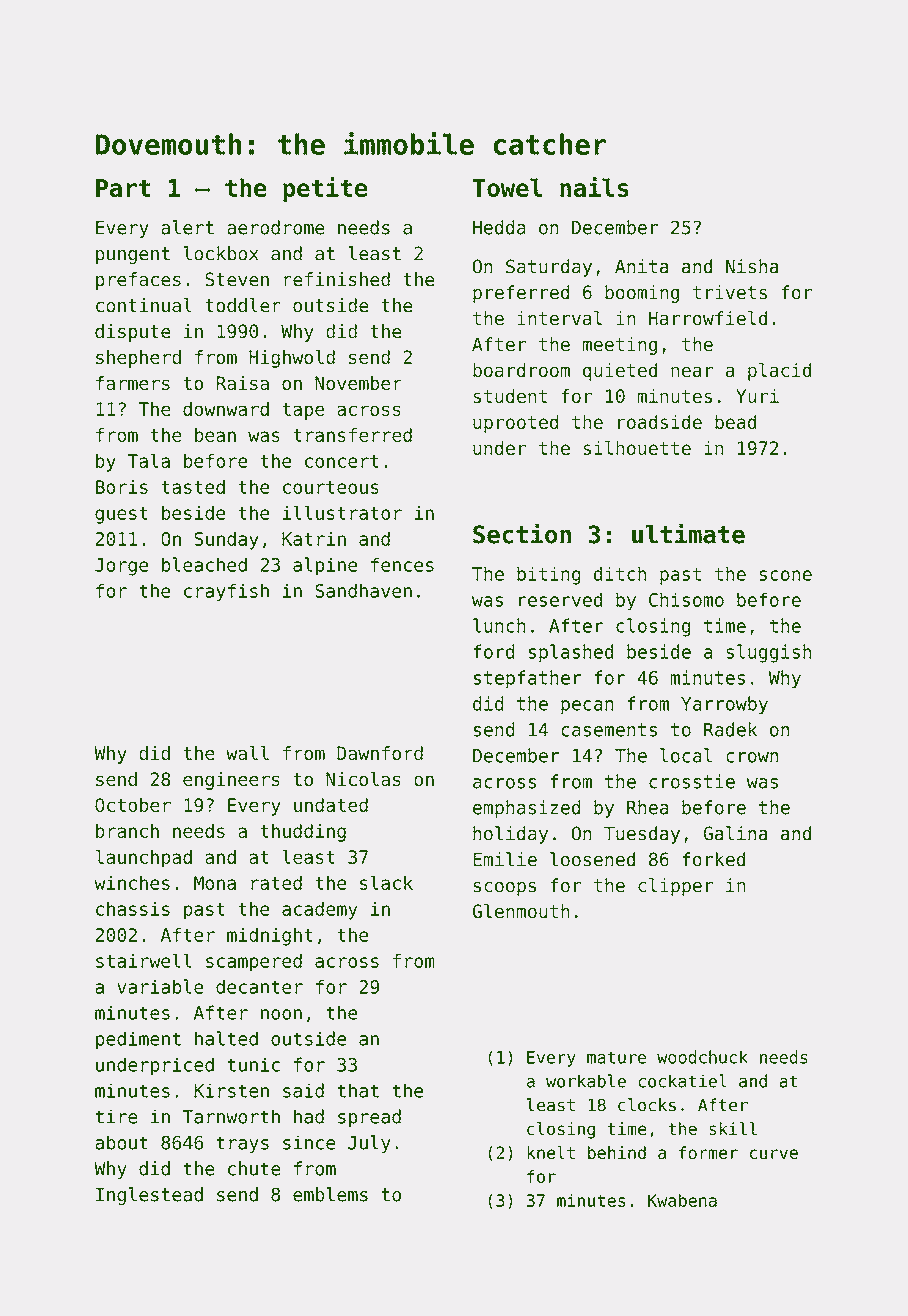 This screenshot has width=908, height=1316. What do you see at coordinates (713, 859) in the screenshot?
I see `forked` at bounding box center [713, 859].
